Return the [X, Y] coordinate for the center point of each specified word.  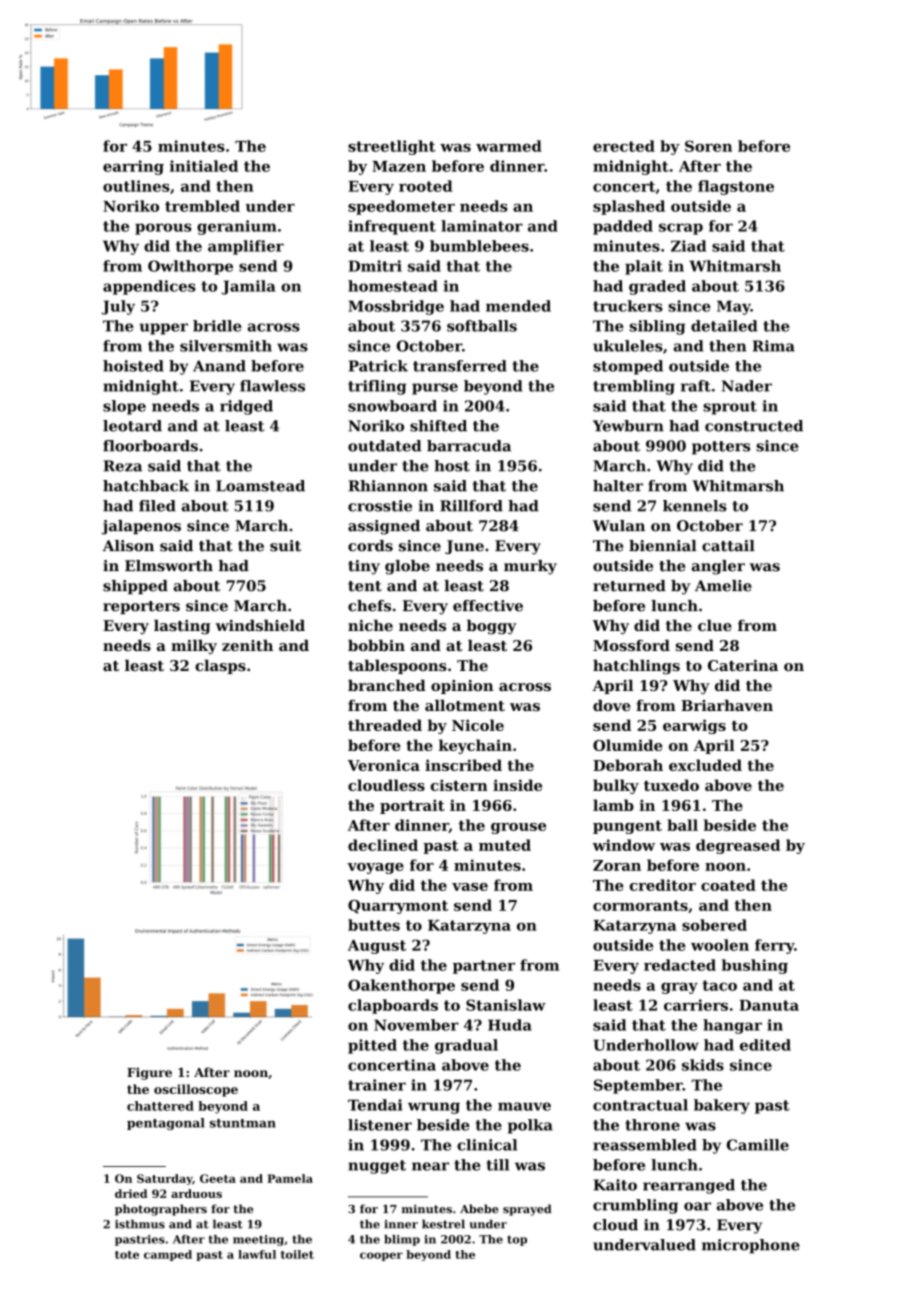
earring [133, 167]
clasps [220, 667]
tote [127, 1255]
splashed [629, 207]
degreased [738, 846]
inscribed [463, 765]
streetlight [391, 147]
